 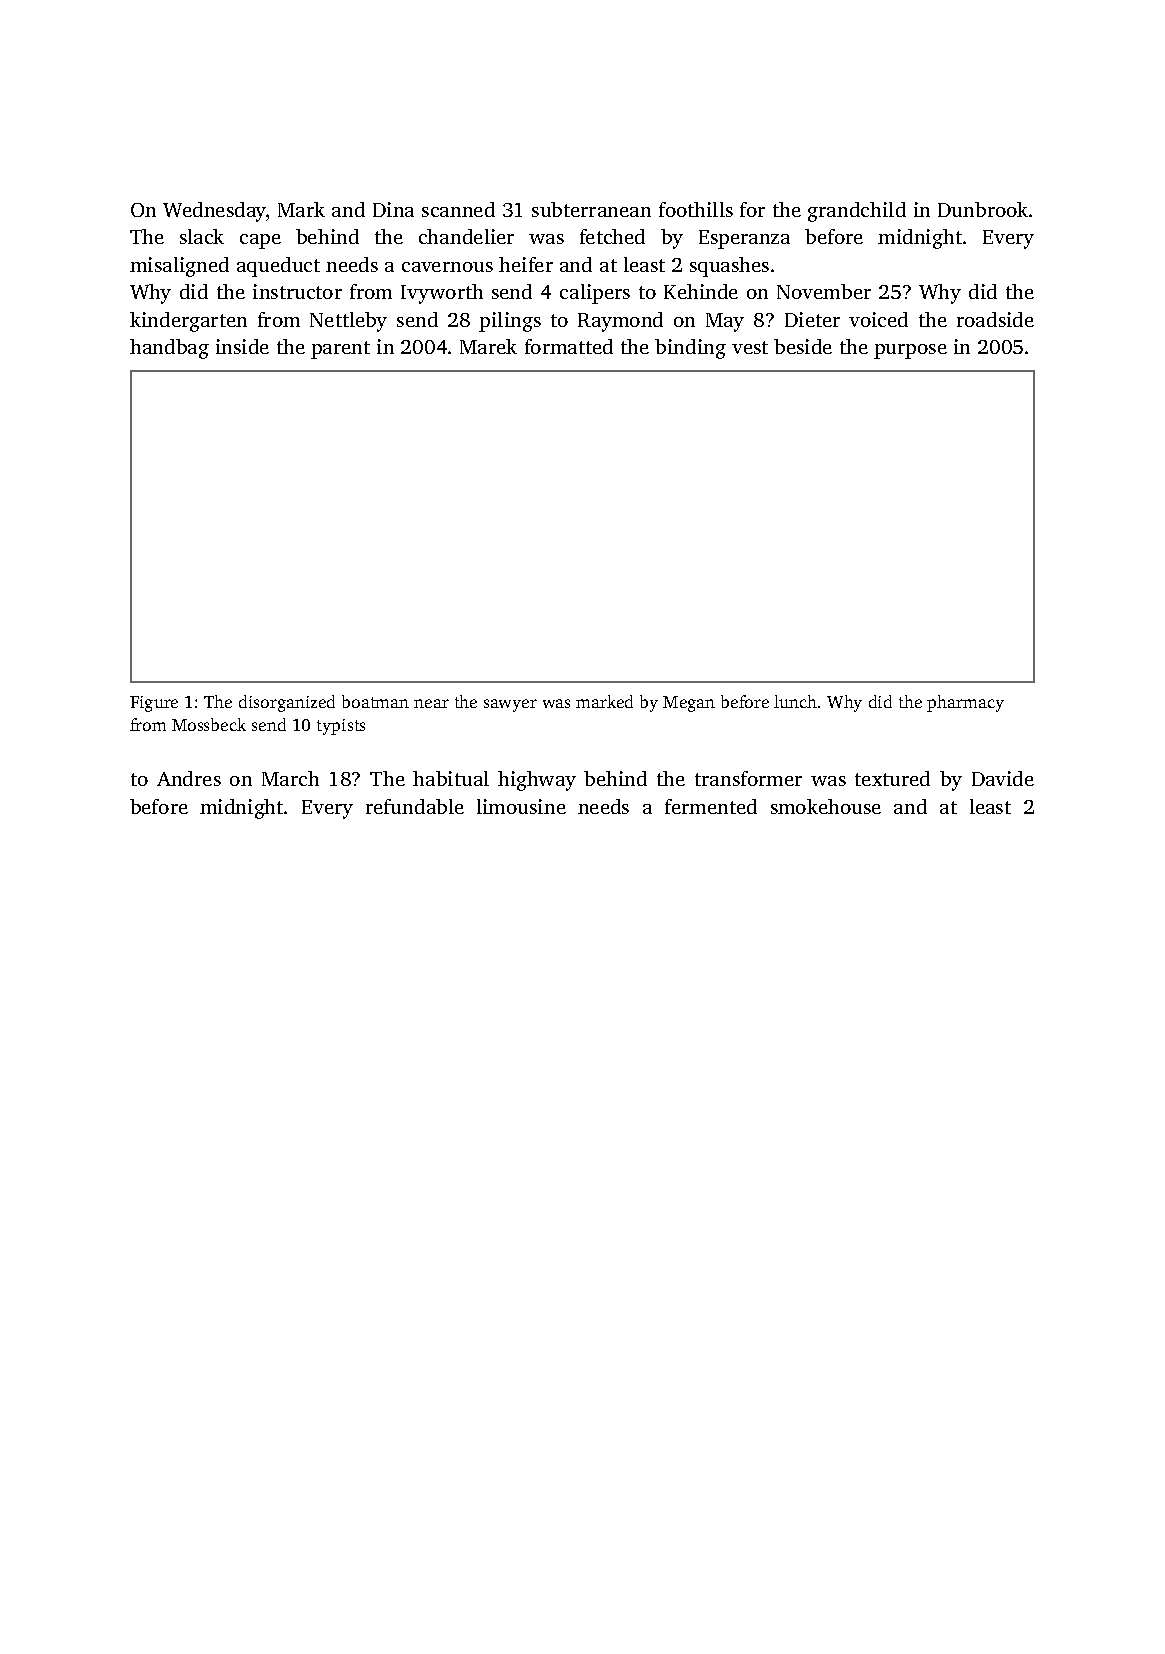 What do you see at coordinates (393, 209) in the image?
I see `Dina` at bounding box center [393, 209].
